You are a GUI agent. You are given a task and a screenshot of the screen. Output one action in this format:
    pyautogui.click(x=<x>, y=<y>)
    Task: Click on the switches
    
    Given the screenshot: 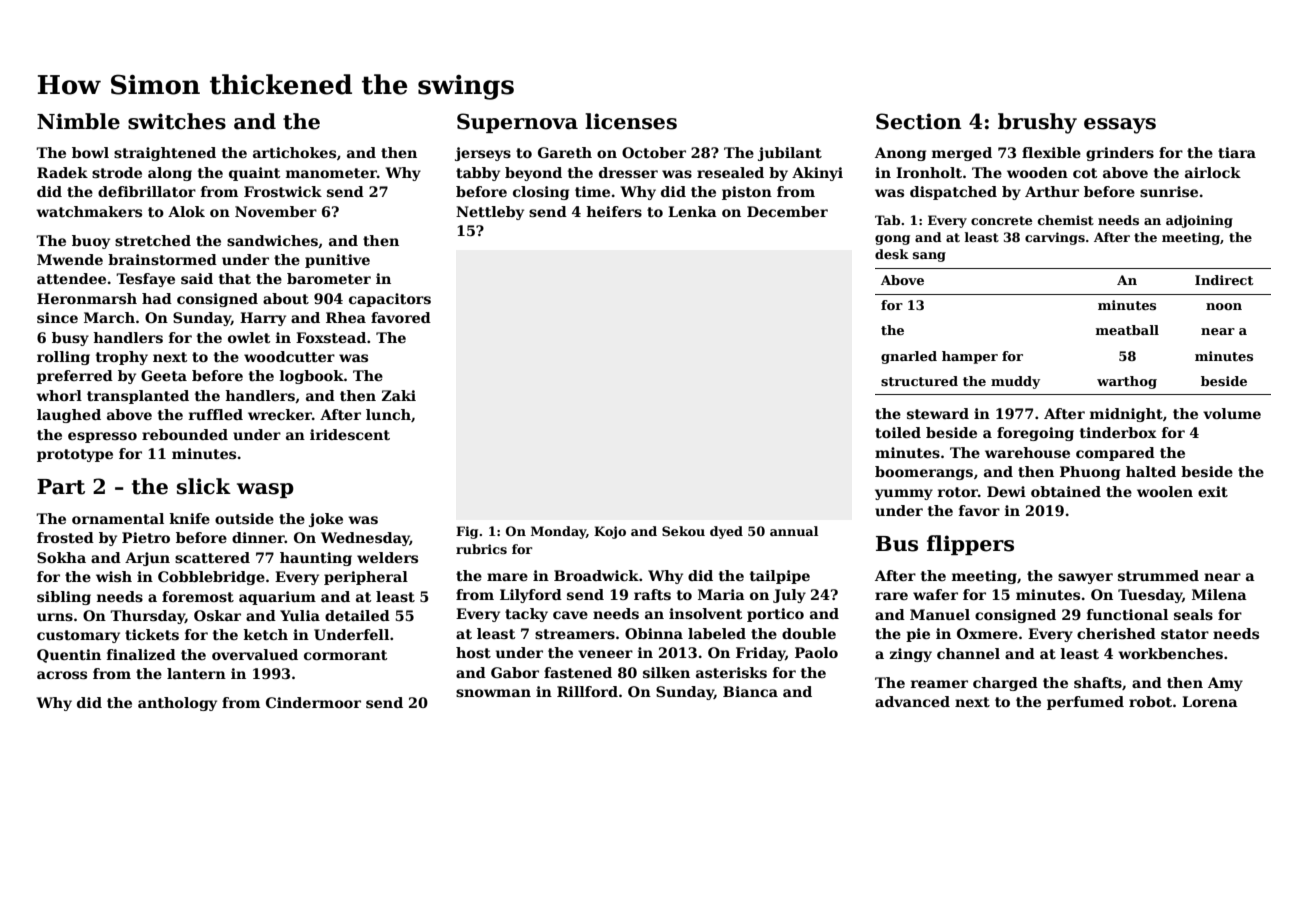 What is the action you would take?
    pyautogui.click(x=177, y=121)
